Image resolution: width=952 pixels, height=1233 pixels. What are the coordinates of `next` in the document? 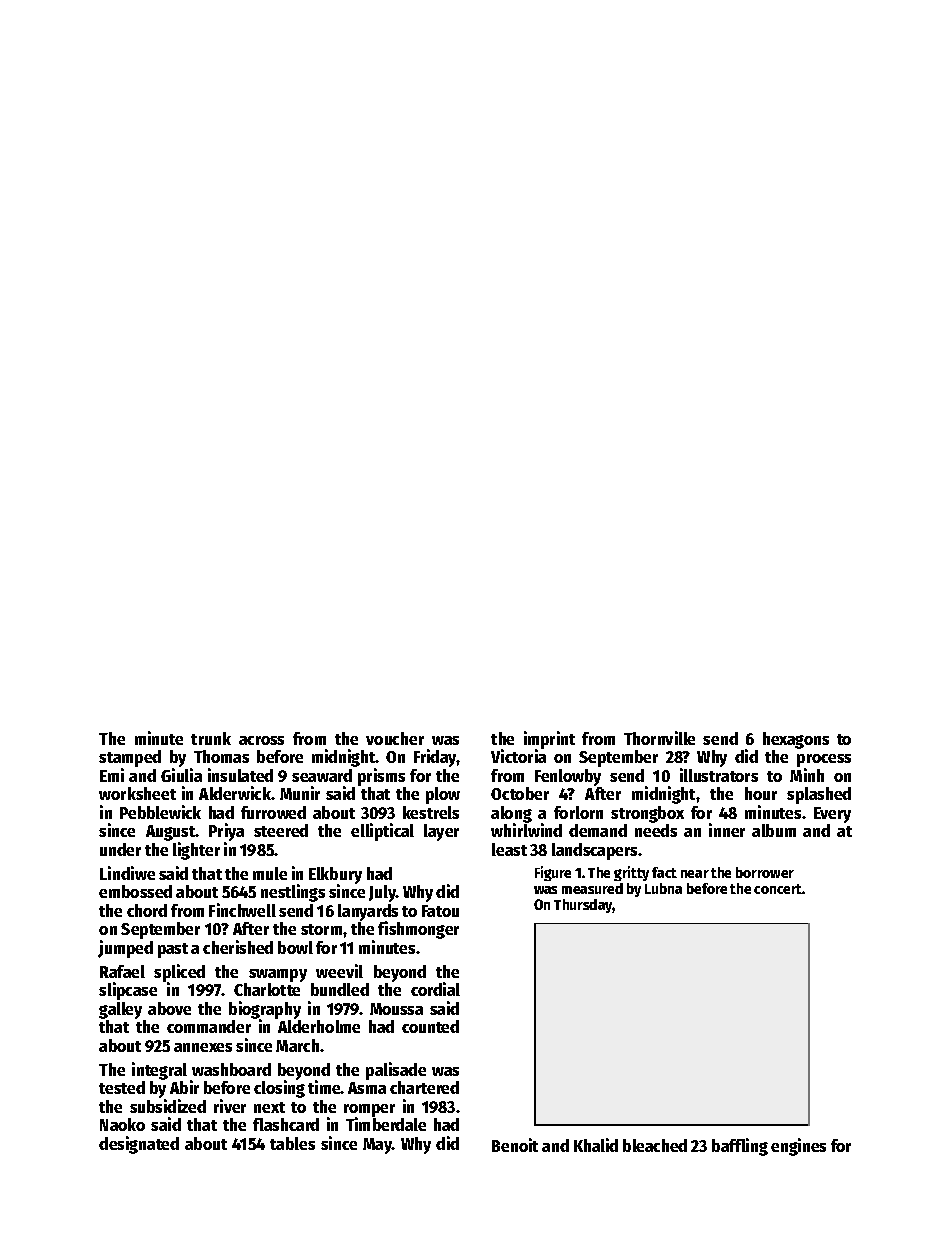 It's located at (269, 1107).
